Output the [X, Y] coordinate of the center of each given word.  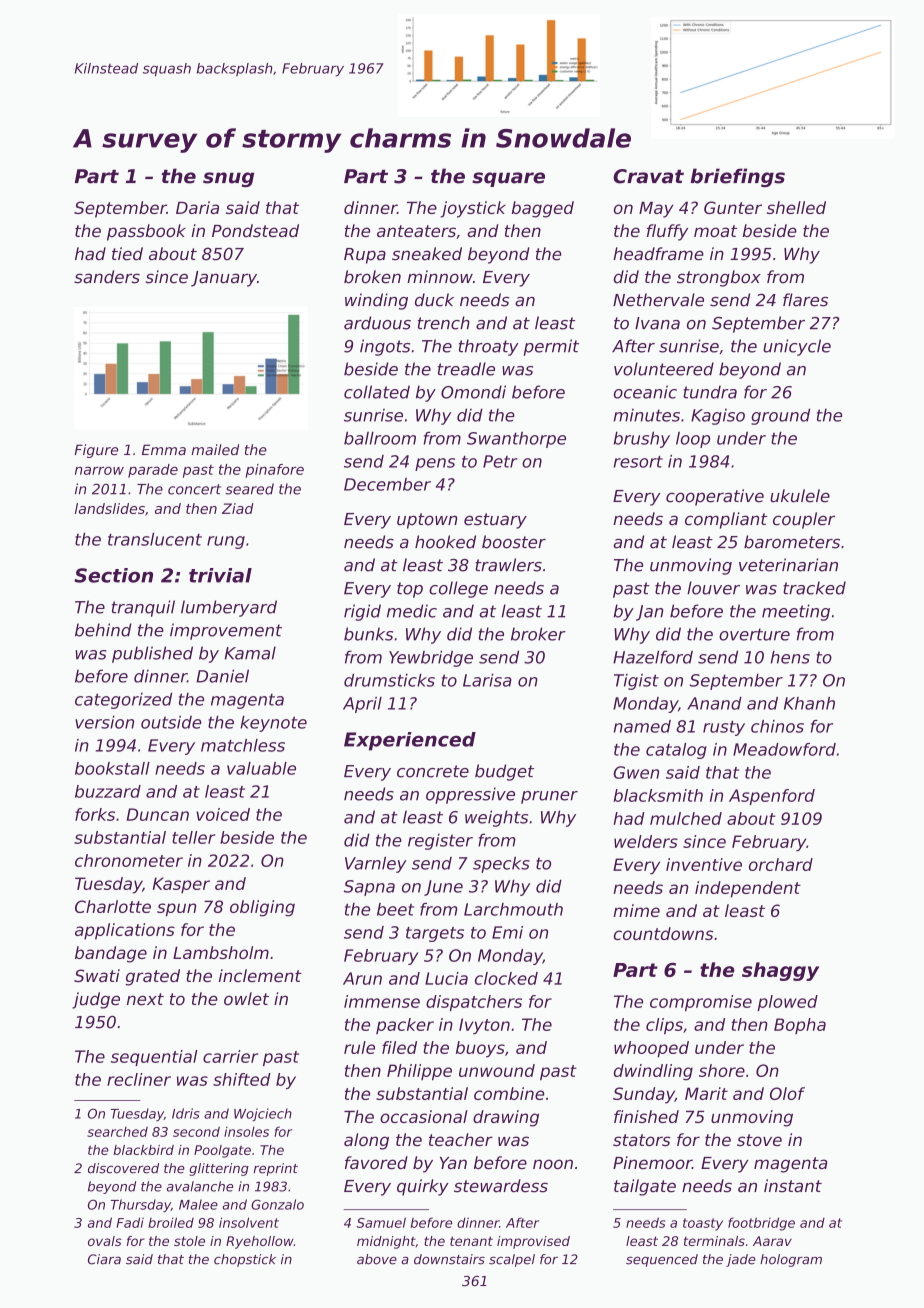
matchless [243, 745]
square [508, 179]
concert [194, 489]
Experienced [410, 741]
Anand [714, 703]
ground [780, 416]
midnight [386, 1242]
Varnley [376, 864]
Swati [97, 975]
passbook [146, 232]
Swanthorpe [516, 440]
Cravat [648, 176]
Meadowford [784, 749]
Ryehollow [260, 1242]
